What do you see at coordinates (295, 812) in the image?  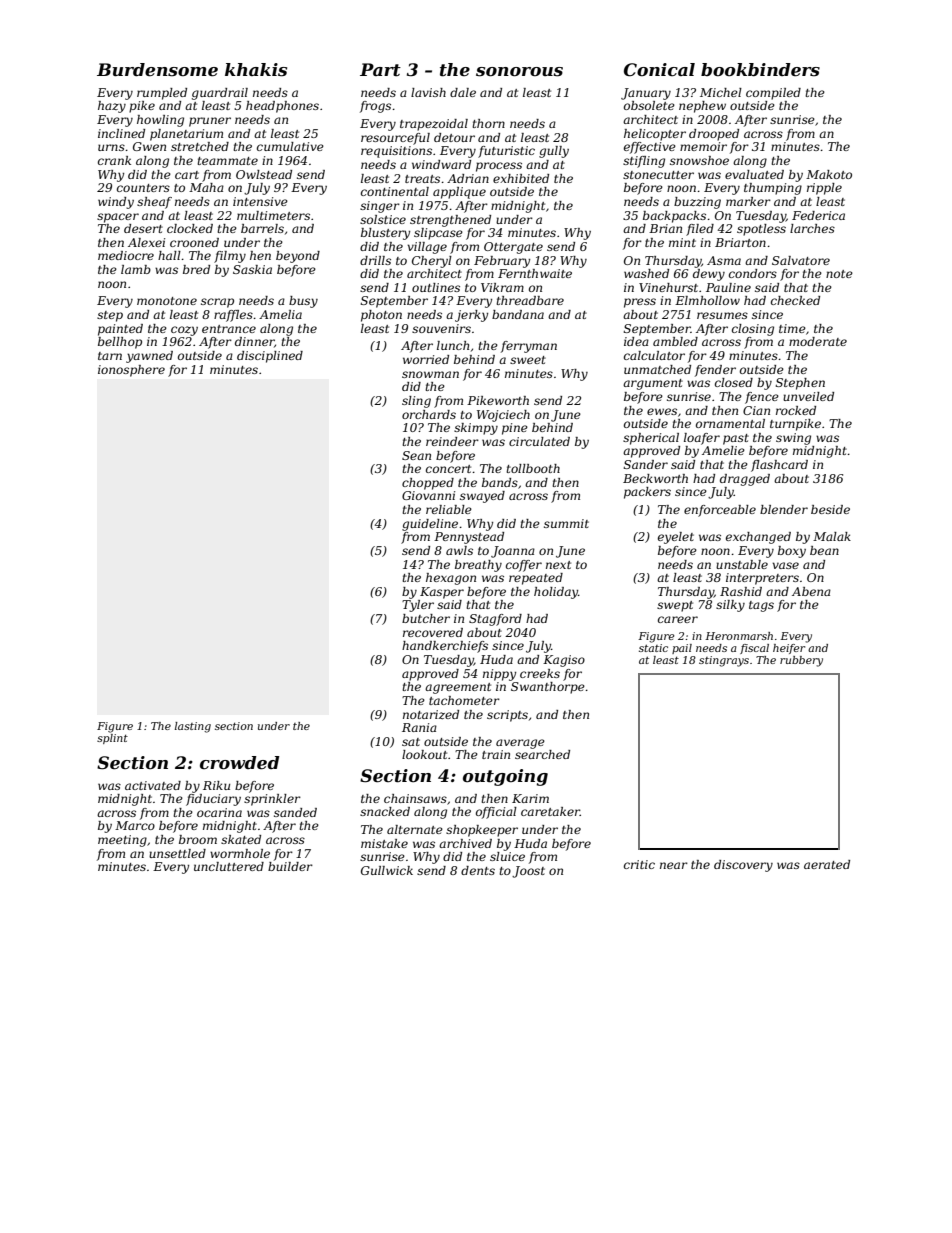 I see `sanded` at bounding box center [295, 812].
